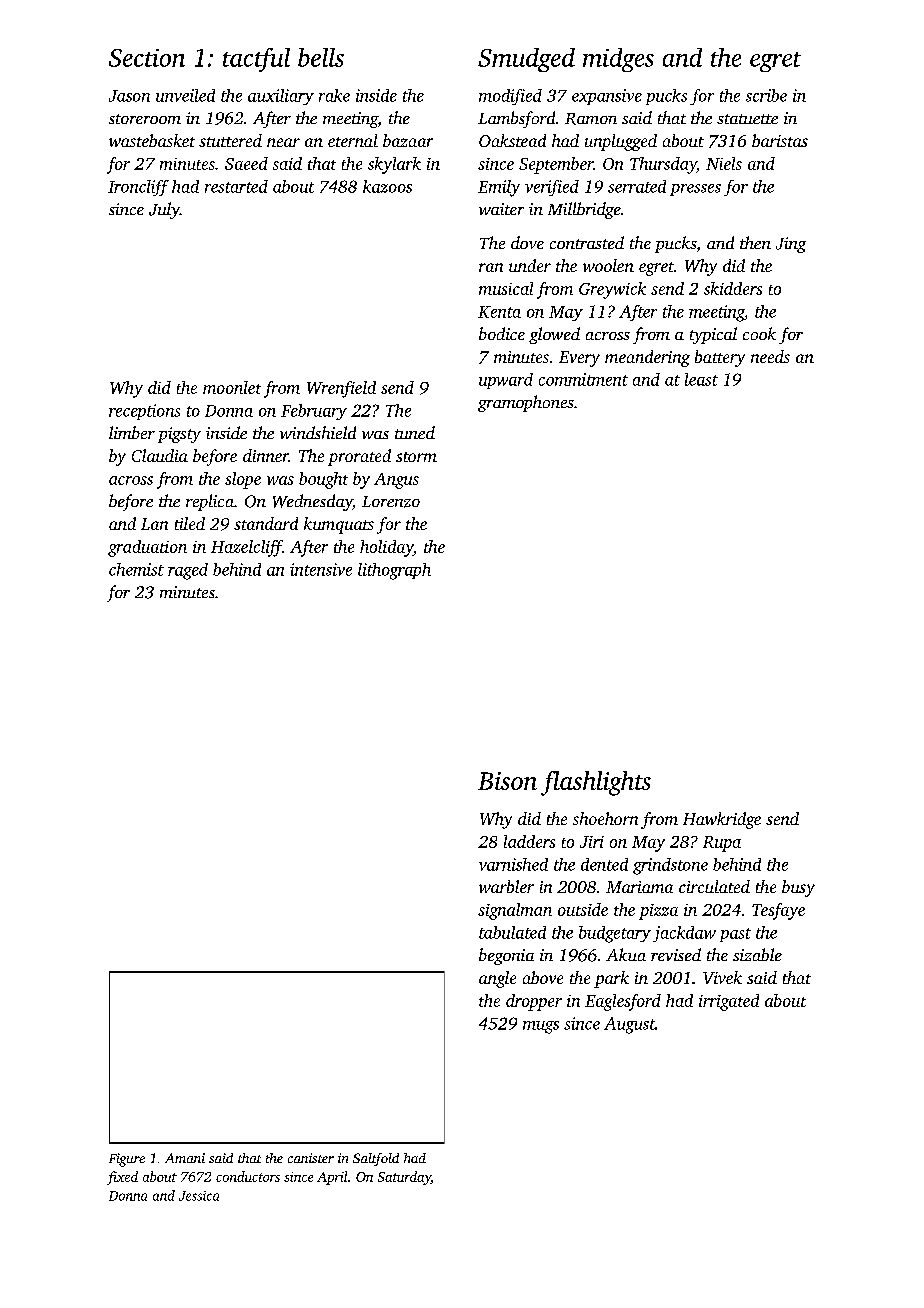 This page has height=1308, width=924. What do you see at coordinates (160, 455) in the page?
I see `Claudia` at bounding box center [160, 455].
